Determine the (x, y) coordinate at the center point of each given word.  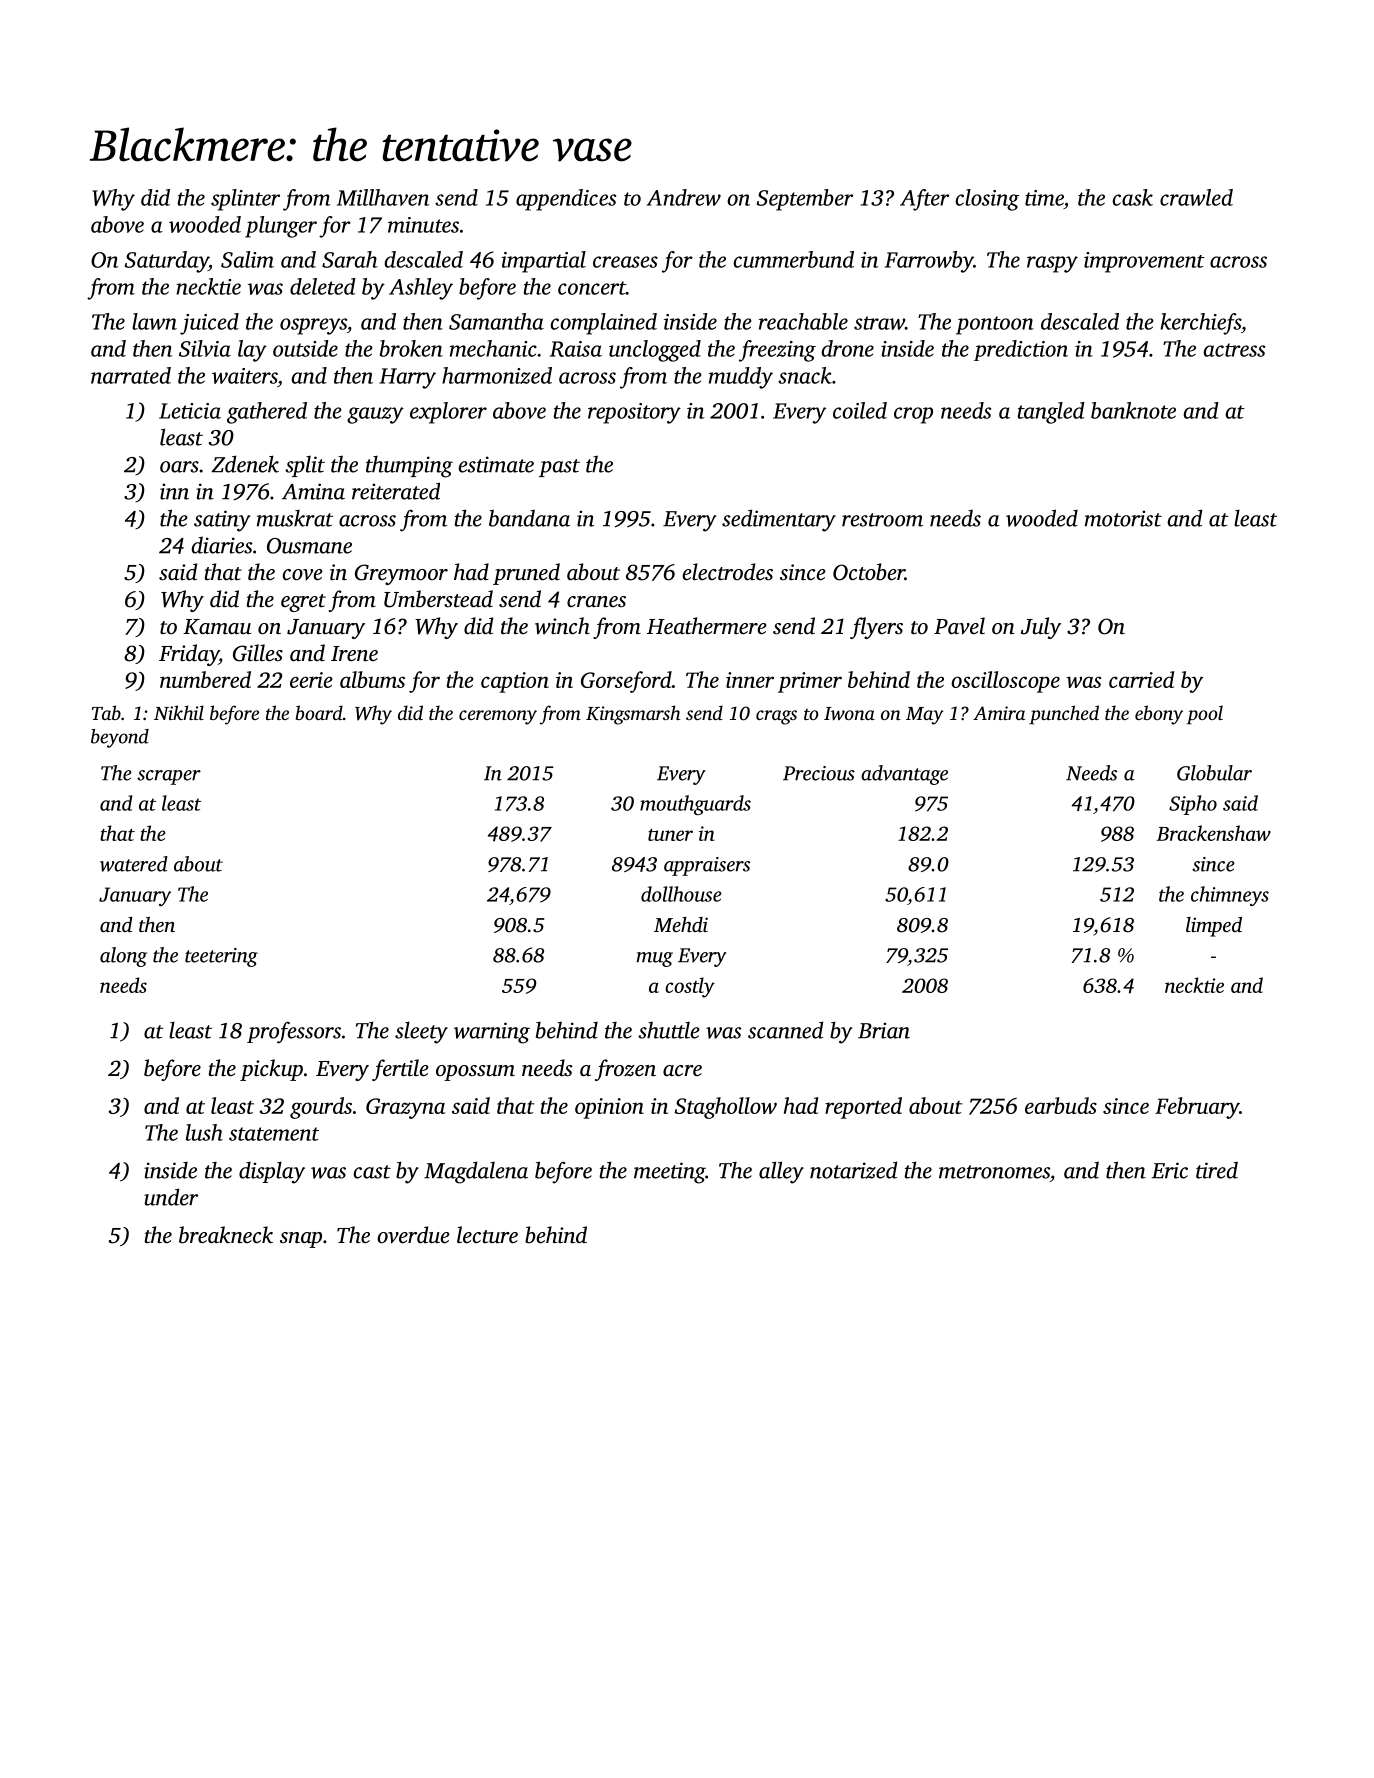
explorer (448, 413)
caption (515, 682)
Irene (354, 654)
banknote (1133, 410)
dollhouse (681, 894)
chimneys (1230, 896)
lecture (487, 1235)
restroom (882, 520)
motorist (1123, 518)
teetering (221, 957)
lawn (154, 321)
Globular (1214, 773)
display (272, 1172)
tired (1217, 1170)
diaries (222, 545)
